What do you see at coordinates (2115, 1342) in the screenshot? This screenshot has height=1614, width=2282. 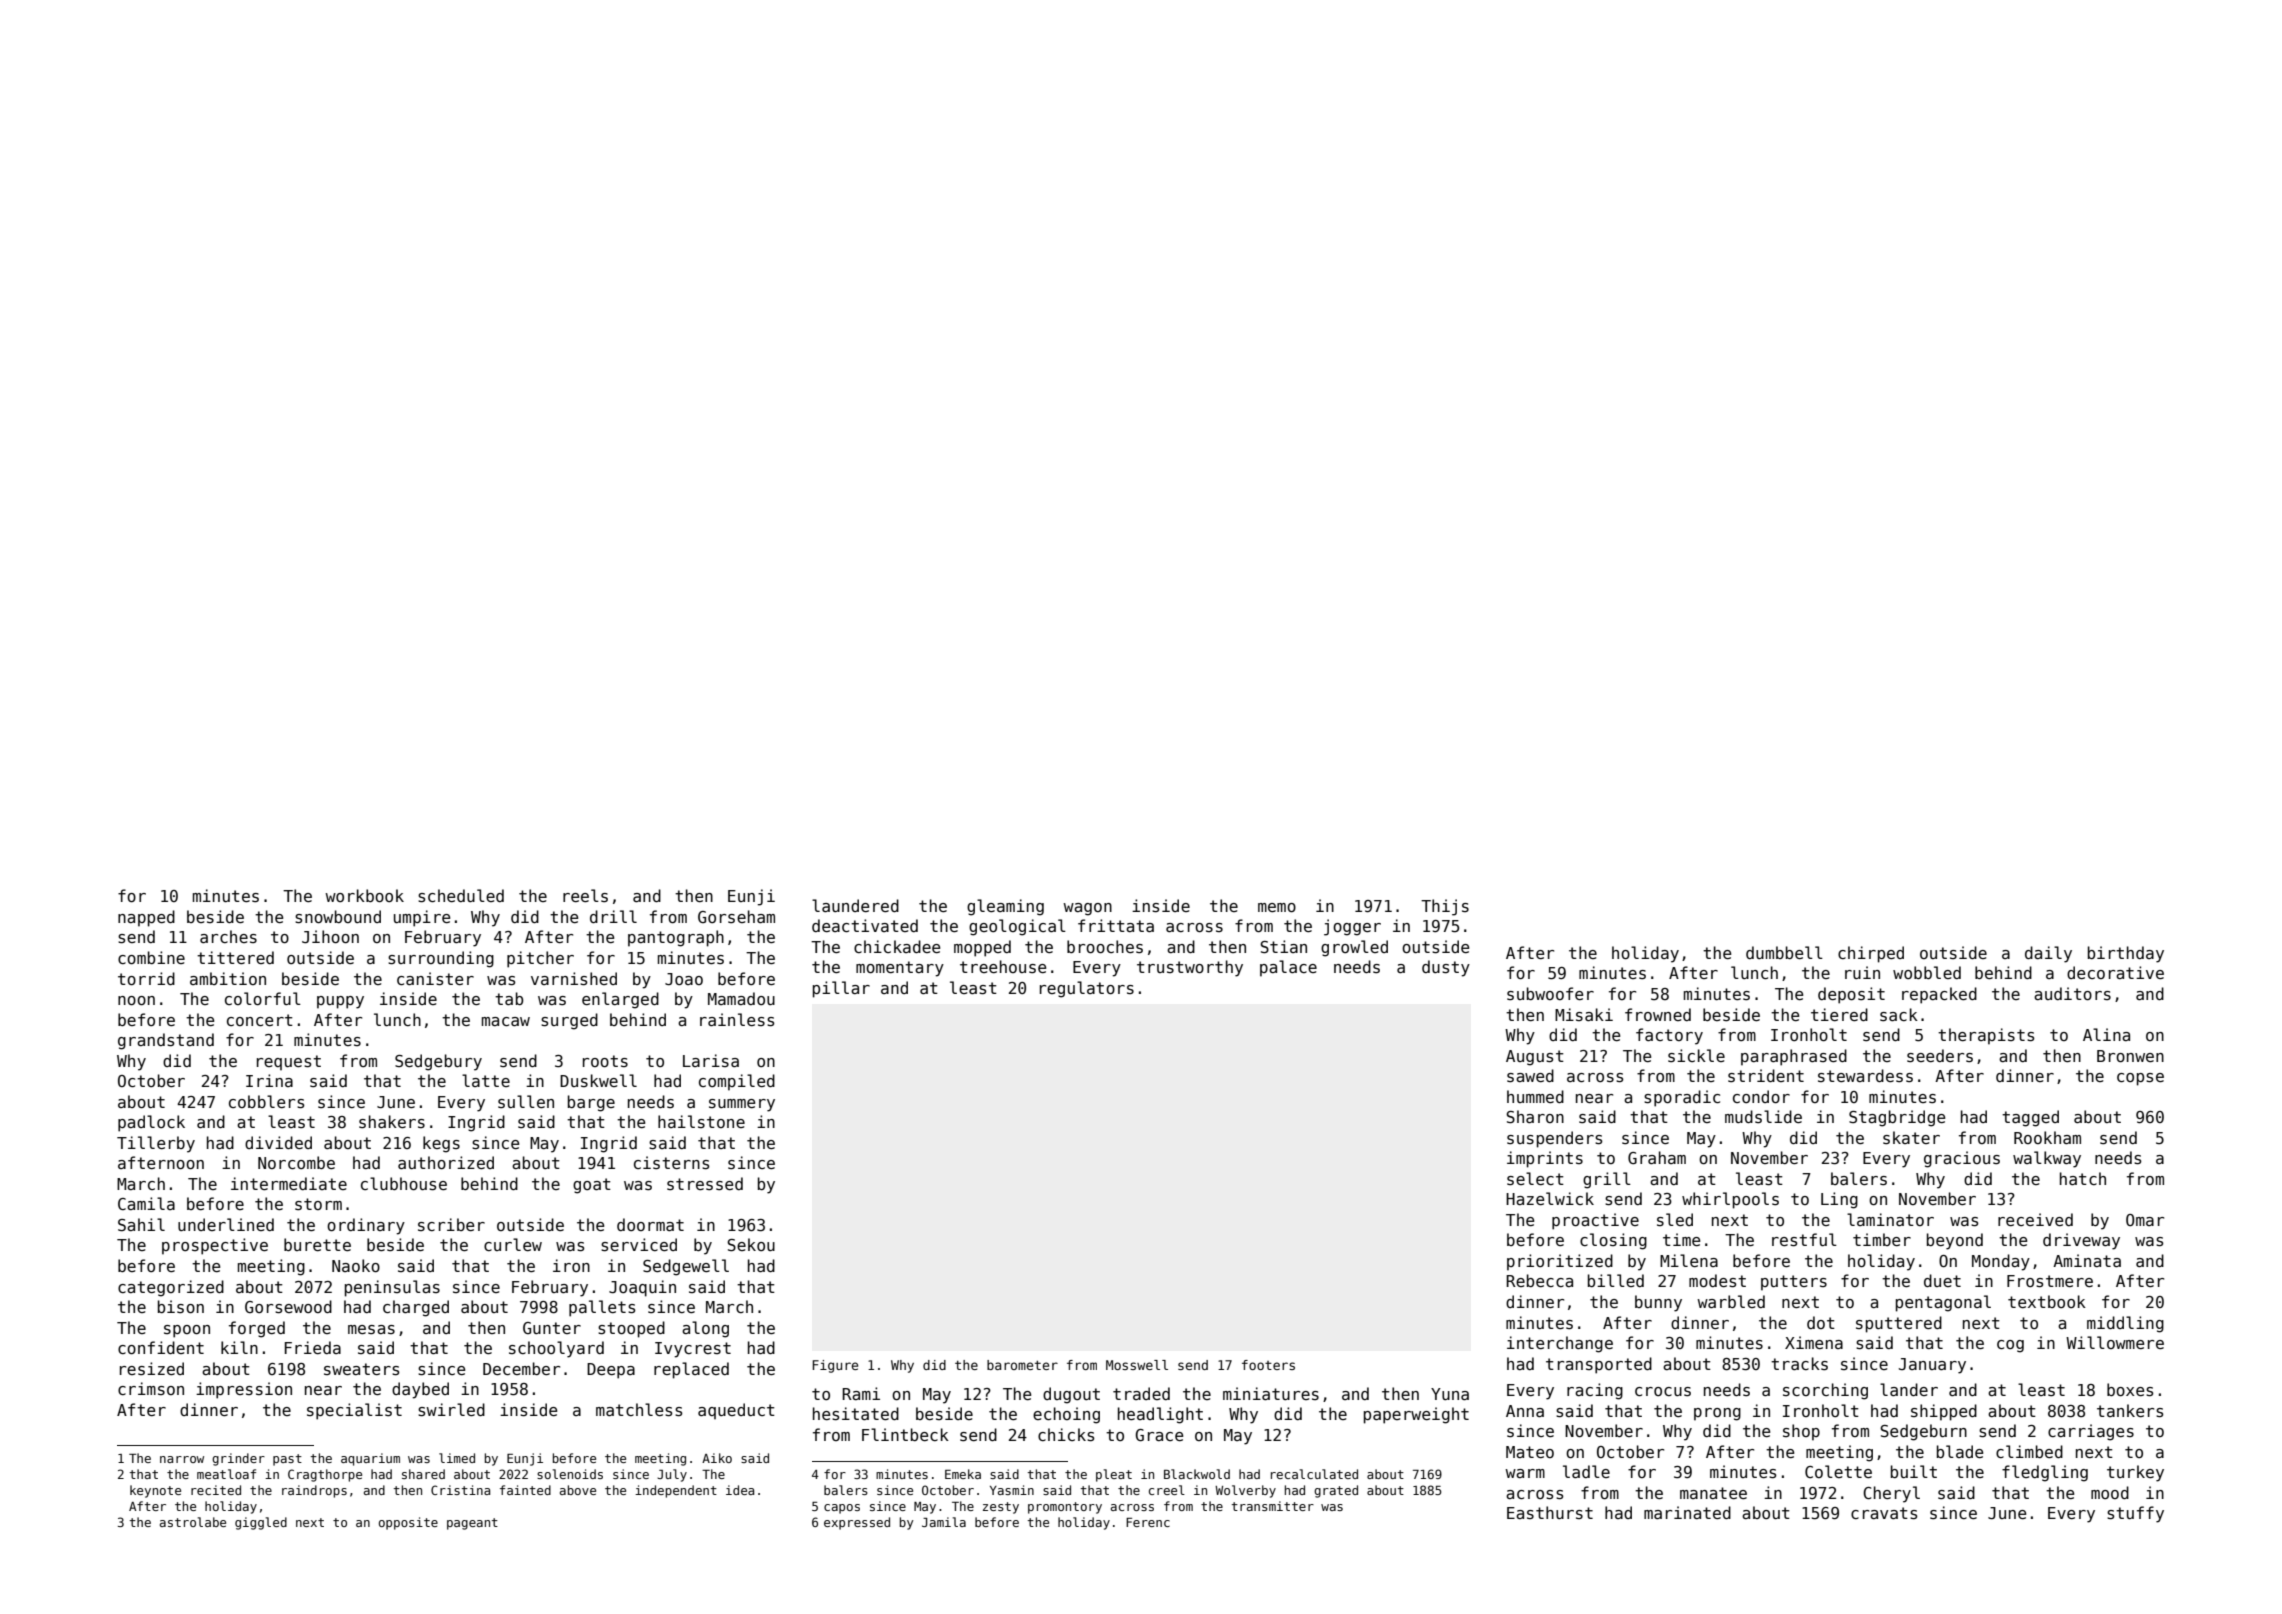 I see `Willowmere` at bounding box center [2115, 1342].
